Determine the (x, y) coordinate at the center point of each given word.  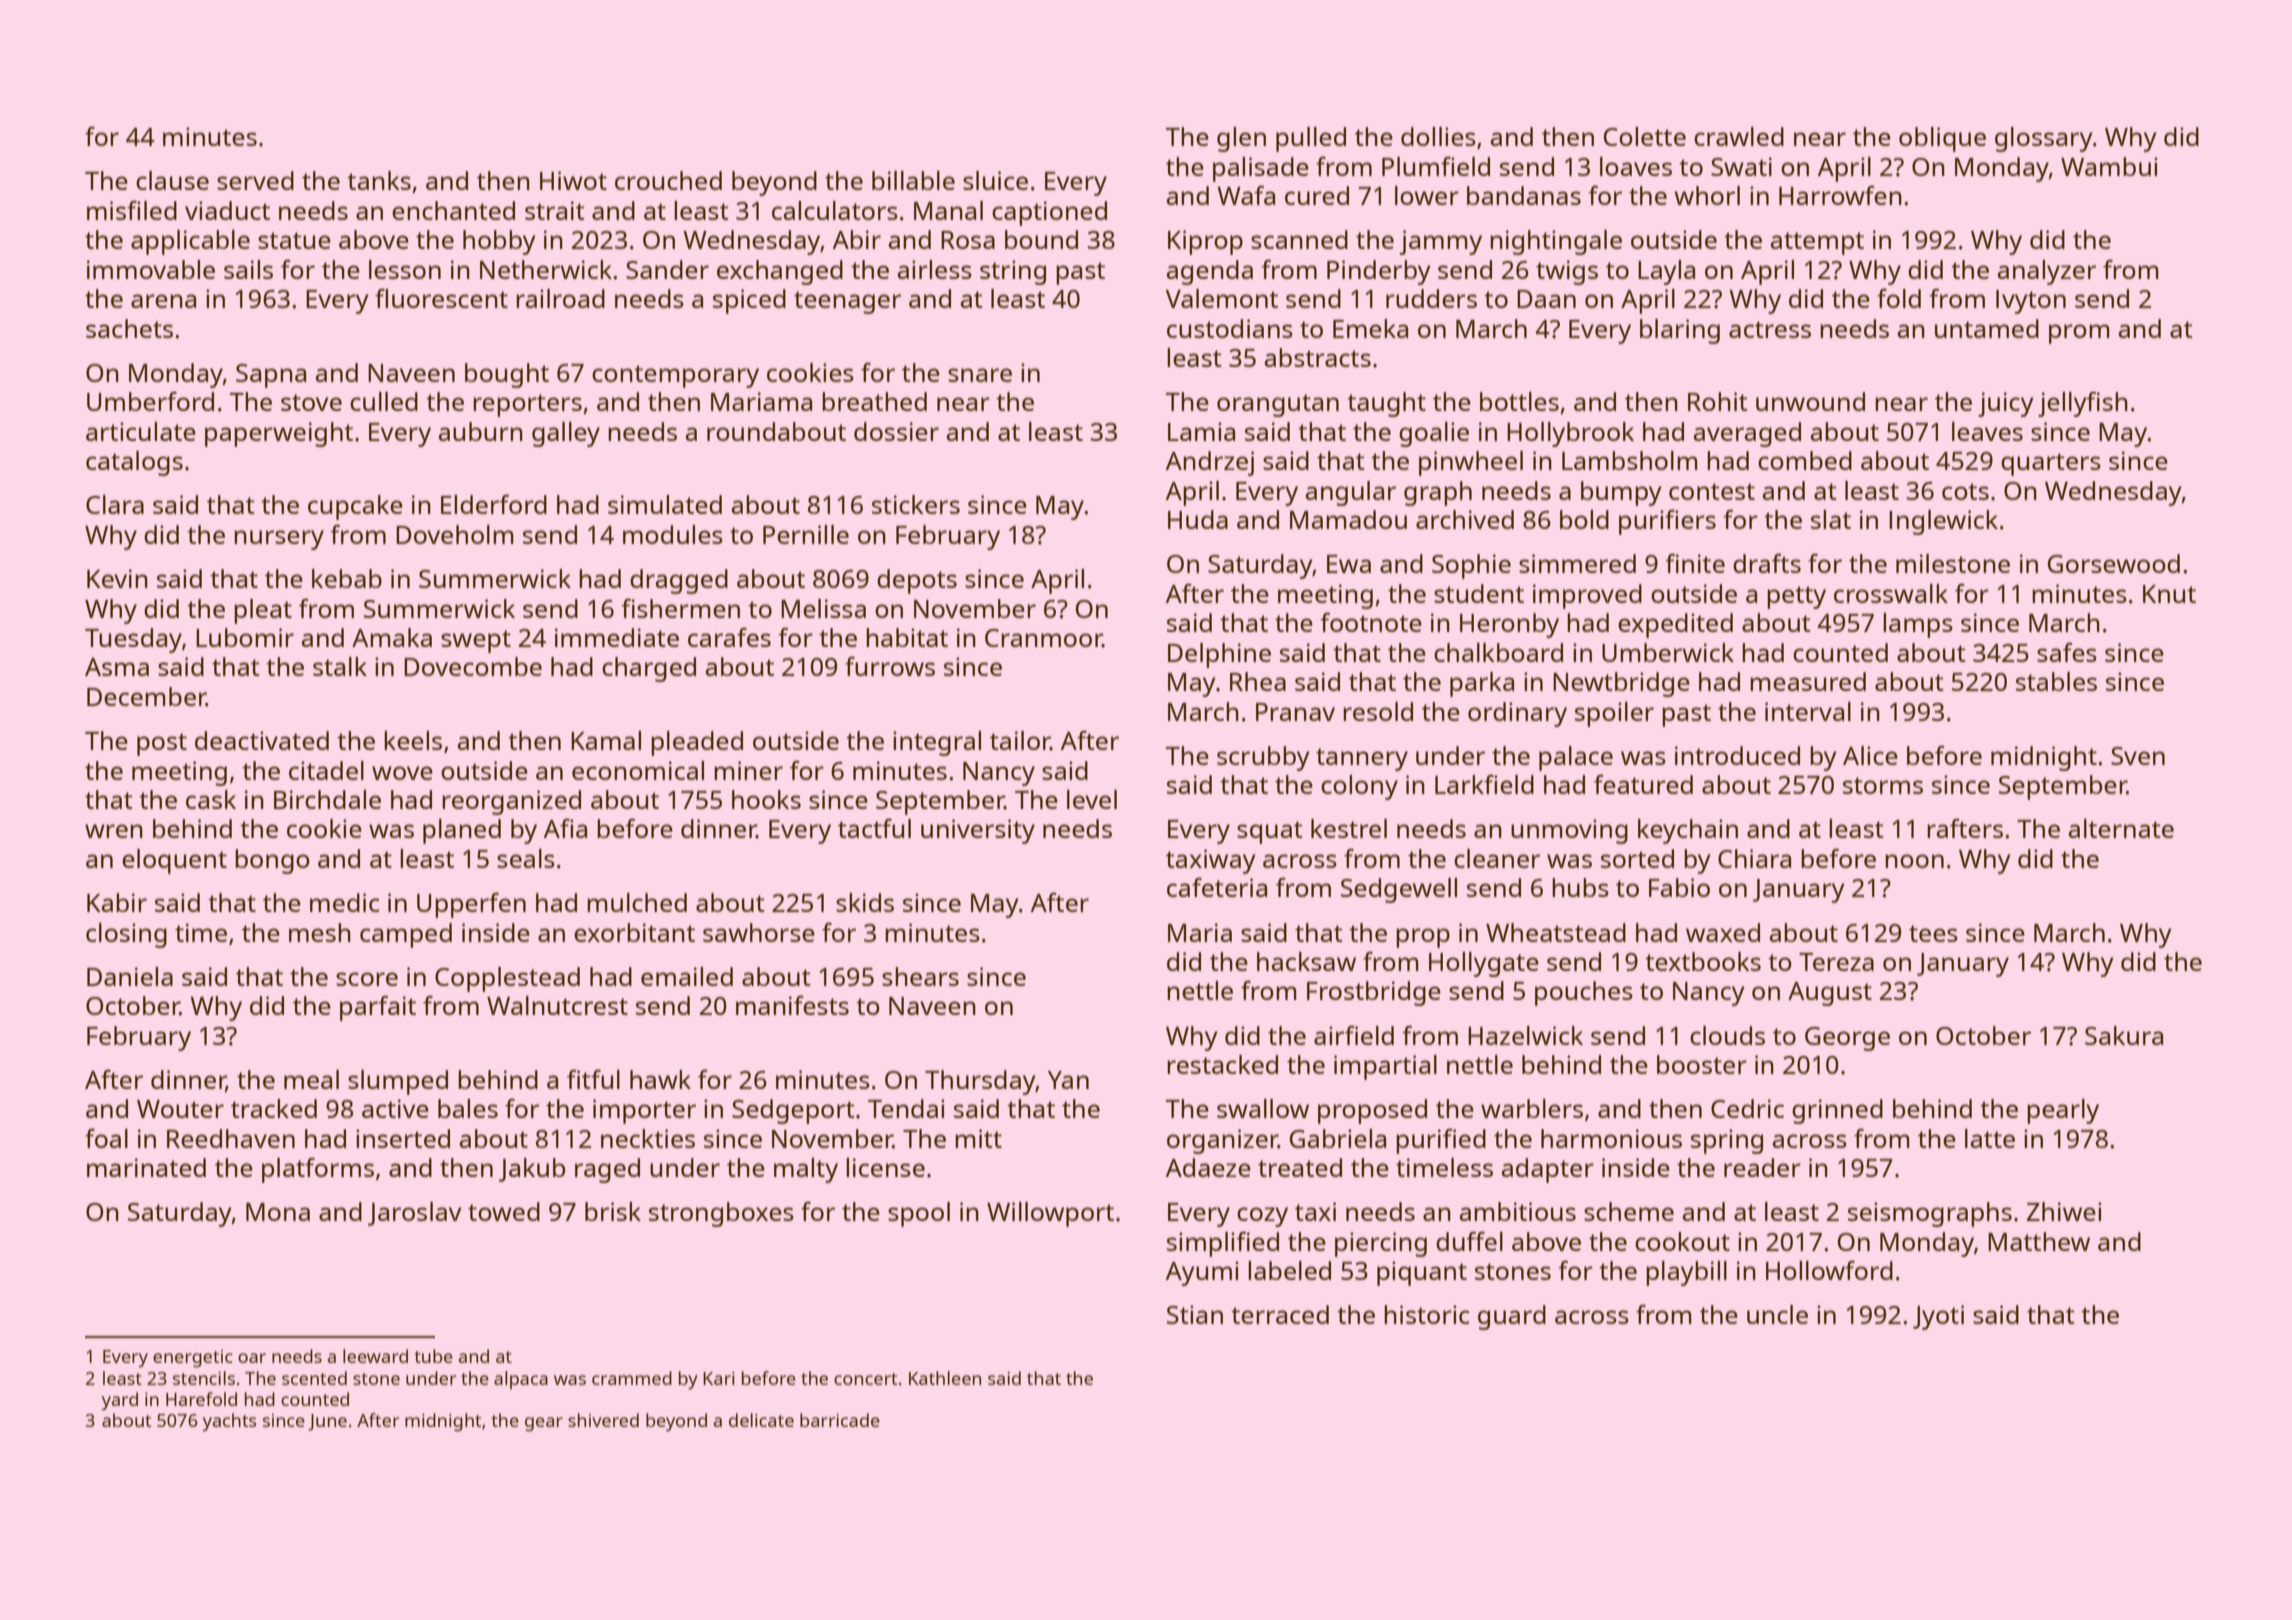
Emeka (1370, 328)
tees (1933, 933)
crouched (668, 180)
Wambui (2109, 166)
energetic (193, 1359)
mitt (978, 1138)
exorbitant (634, 932)
